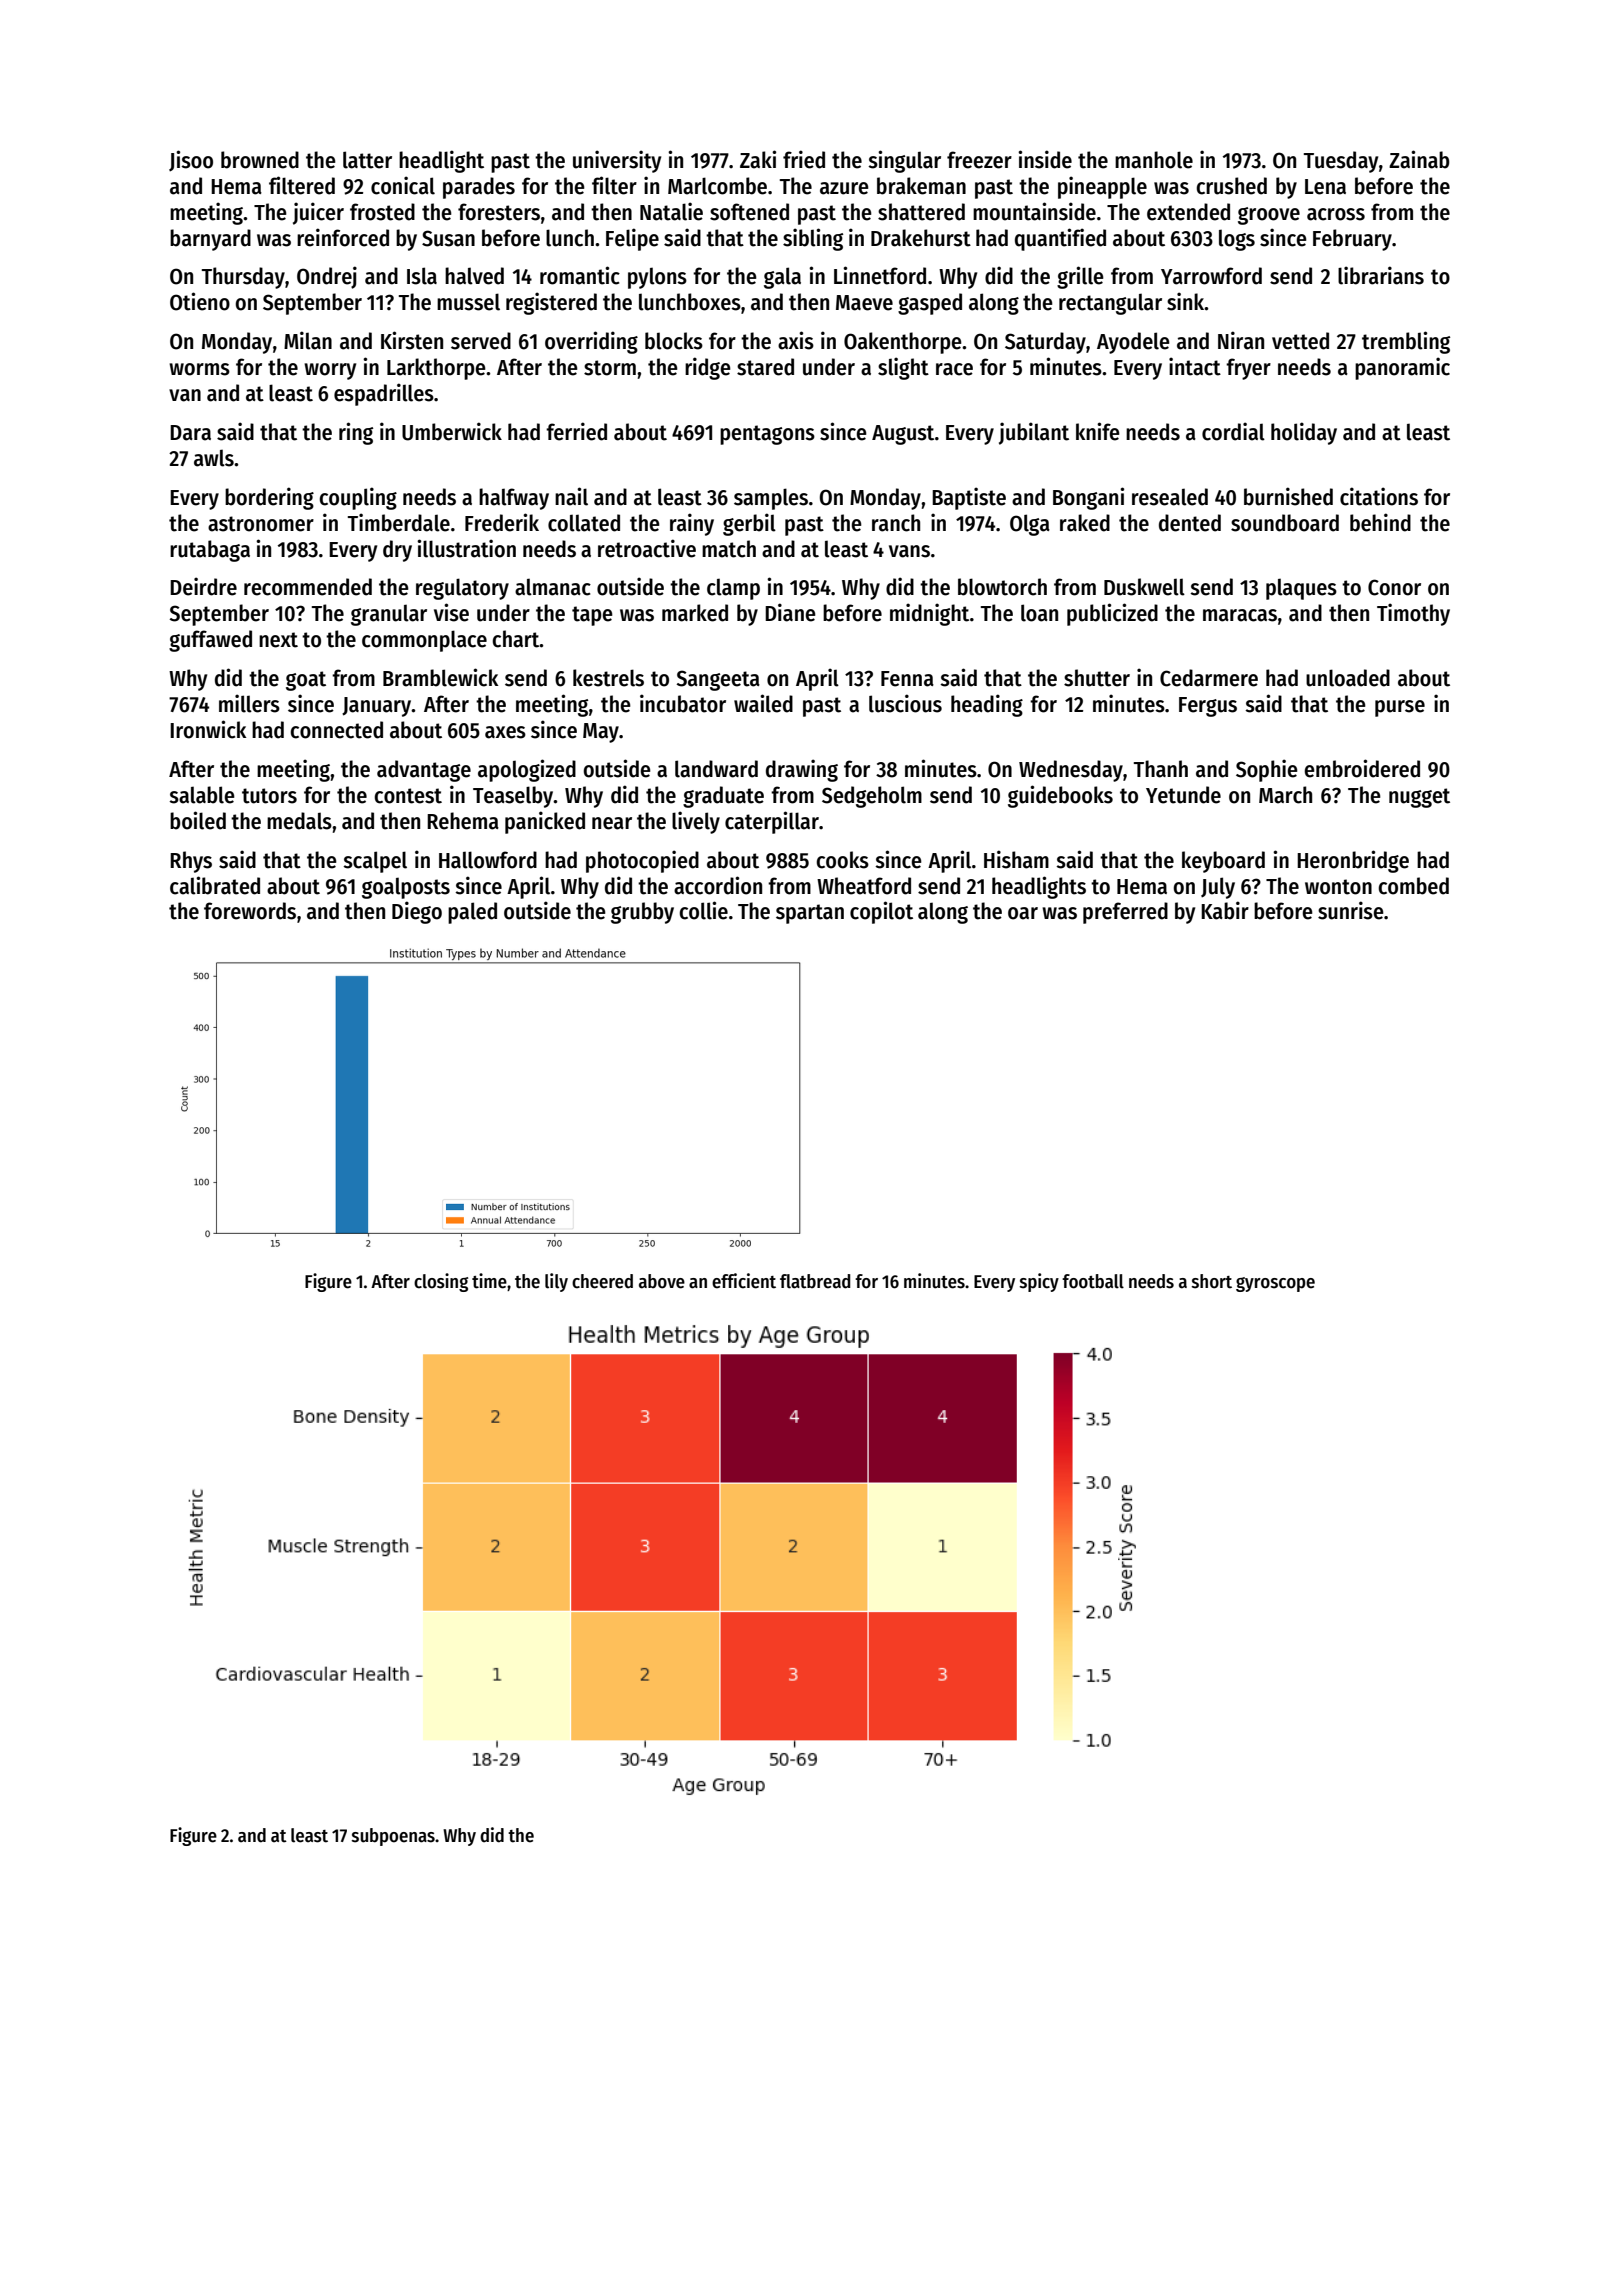 The image size is (1620, 2292). I want to click on Diego, so click(417, 912).
